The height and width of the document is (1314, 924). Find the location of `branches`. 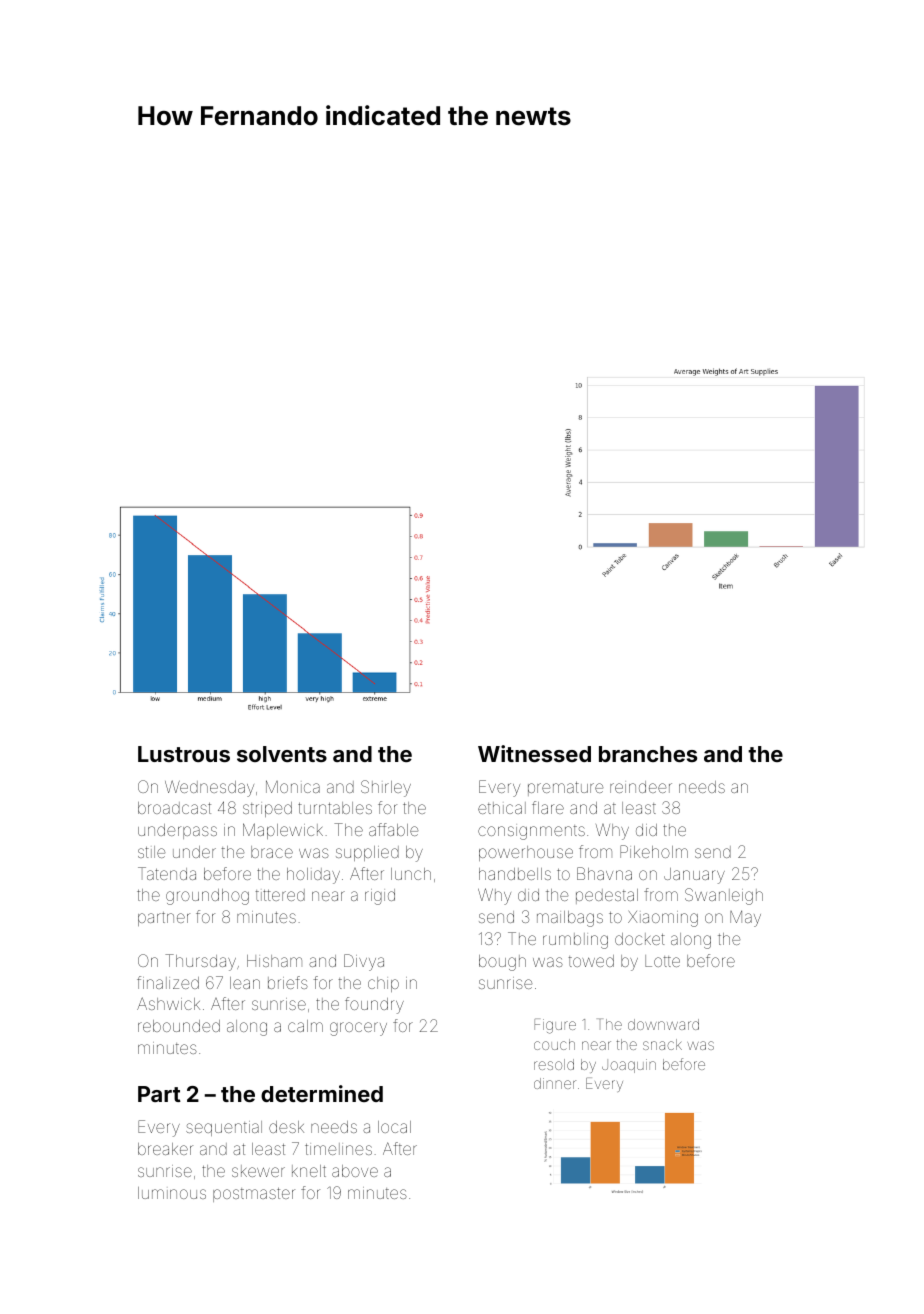

branches is located at coordinates (648, 754).
